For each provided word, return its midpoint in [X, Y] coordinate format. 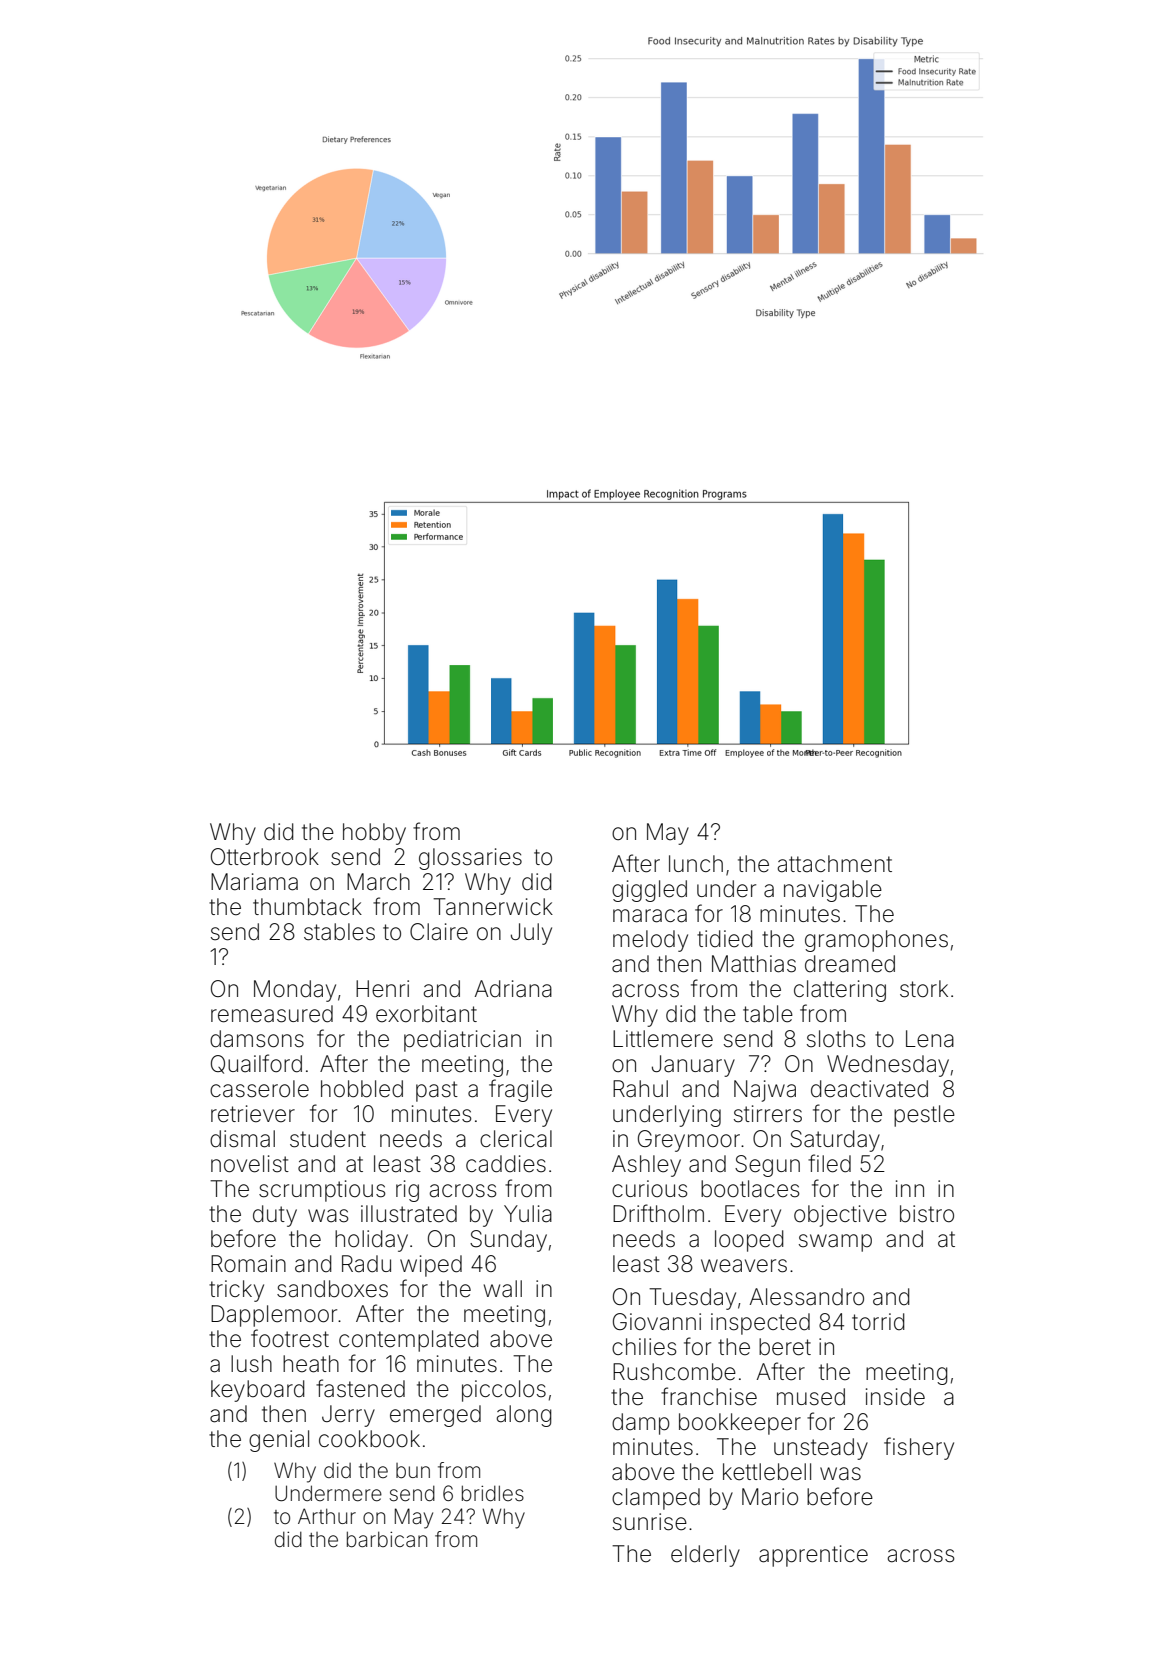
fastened [360, 1388]
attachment [834, 864]
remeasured [272, 1014]
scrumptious [322, 1191]
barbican [387, 1539]
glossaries [470, 859]
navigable [833, 891]
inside [895, 1397]
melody [650, 941]
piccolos [504, 1391]
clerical [516, 1139]
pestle [924, 1116]
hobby [374, 834]
